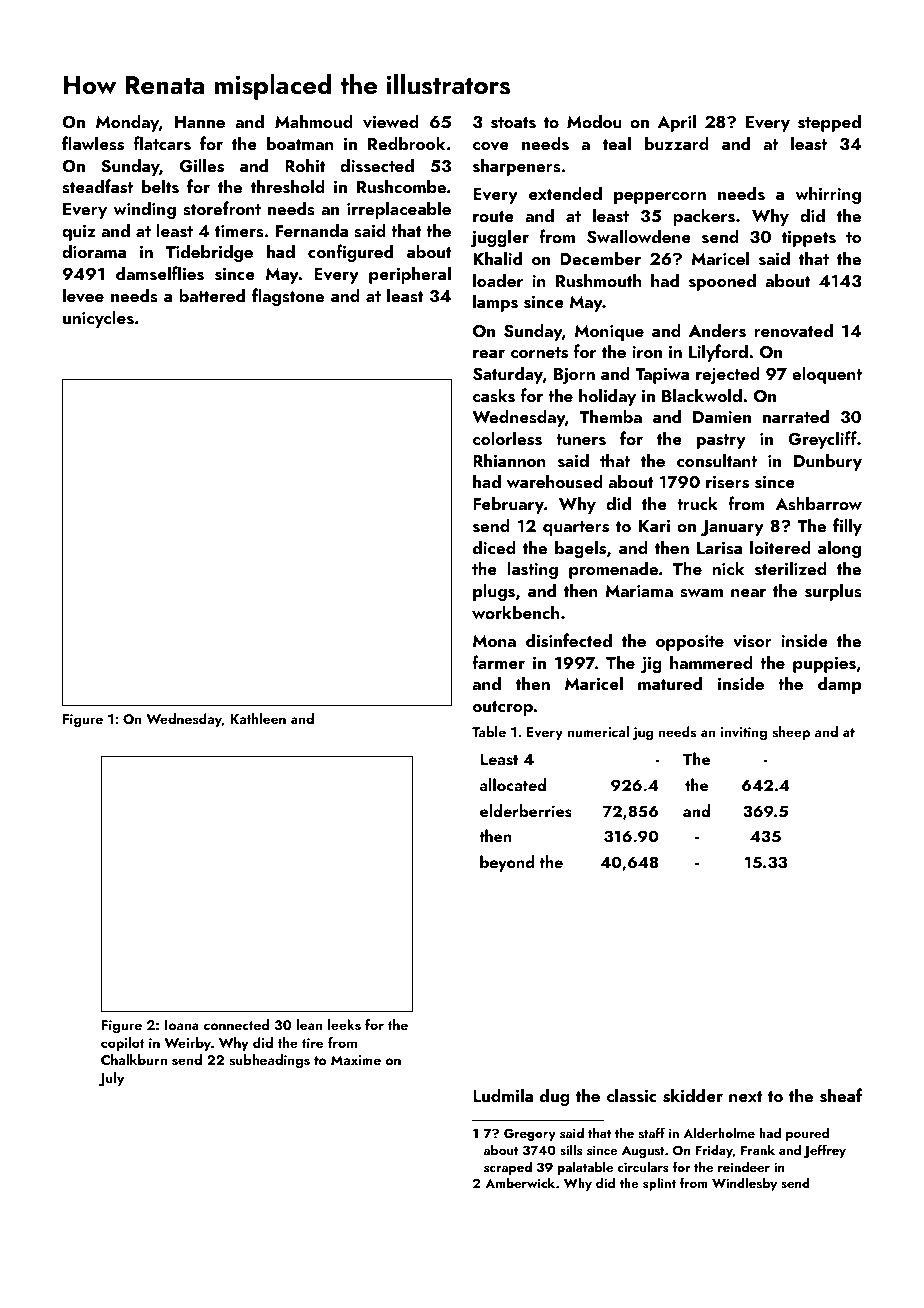 The width and height of the image is (924, 1308). I want to click on Kathleen, so click(258, 718).
